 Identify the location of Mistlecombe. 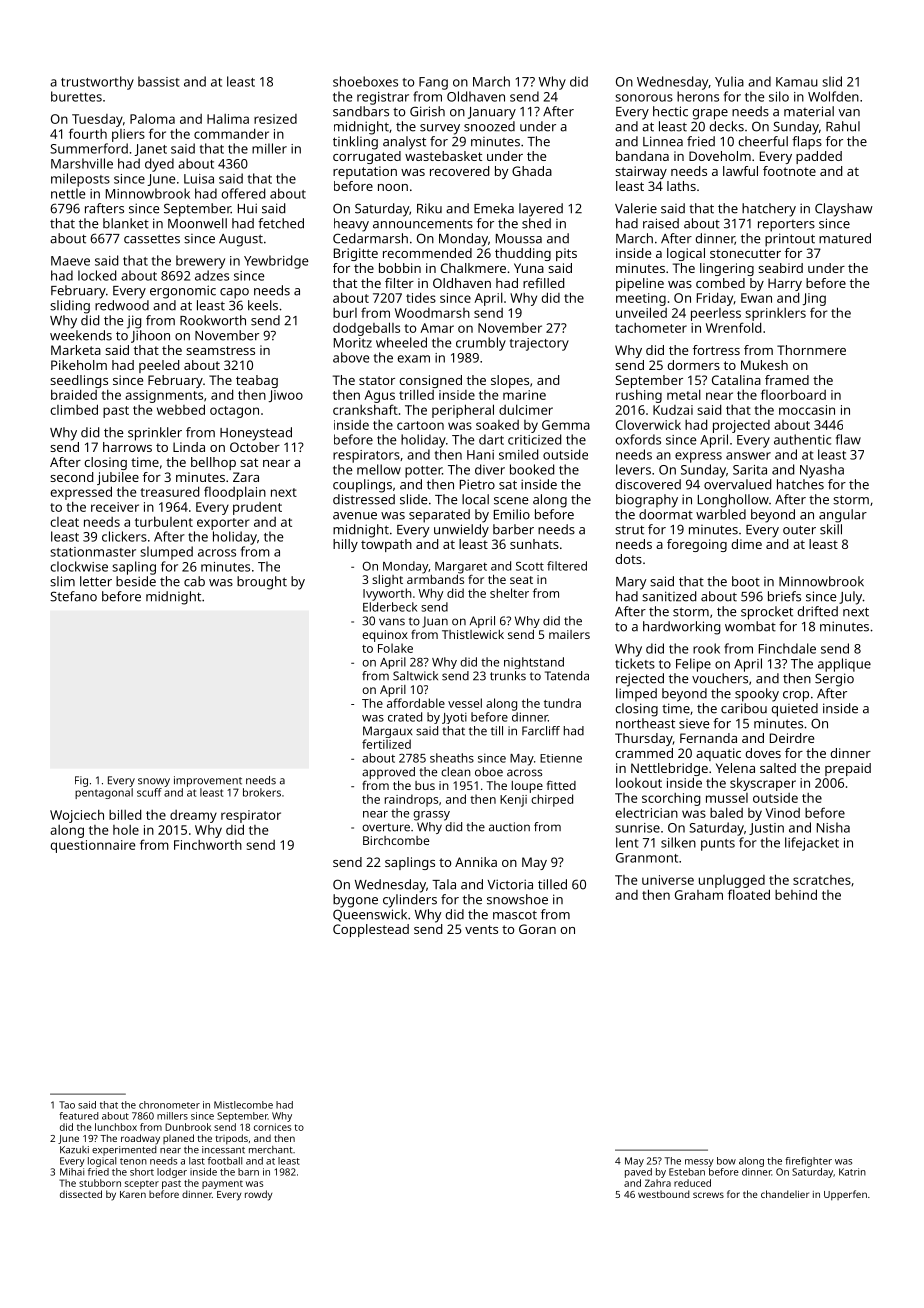
(243, 1105).
